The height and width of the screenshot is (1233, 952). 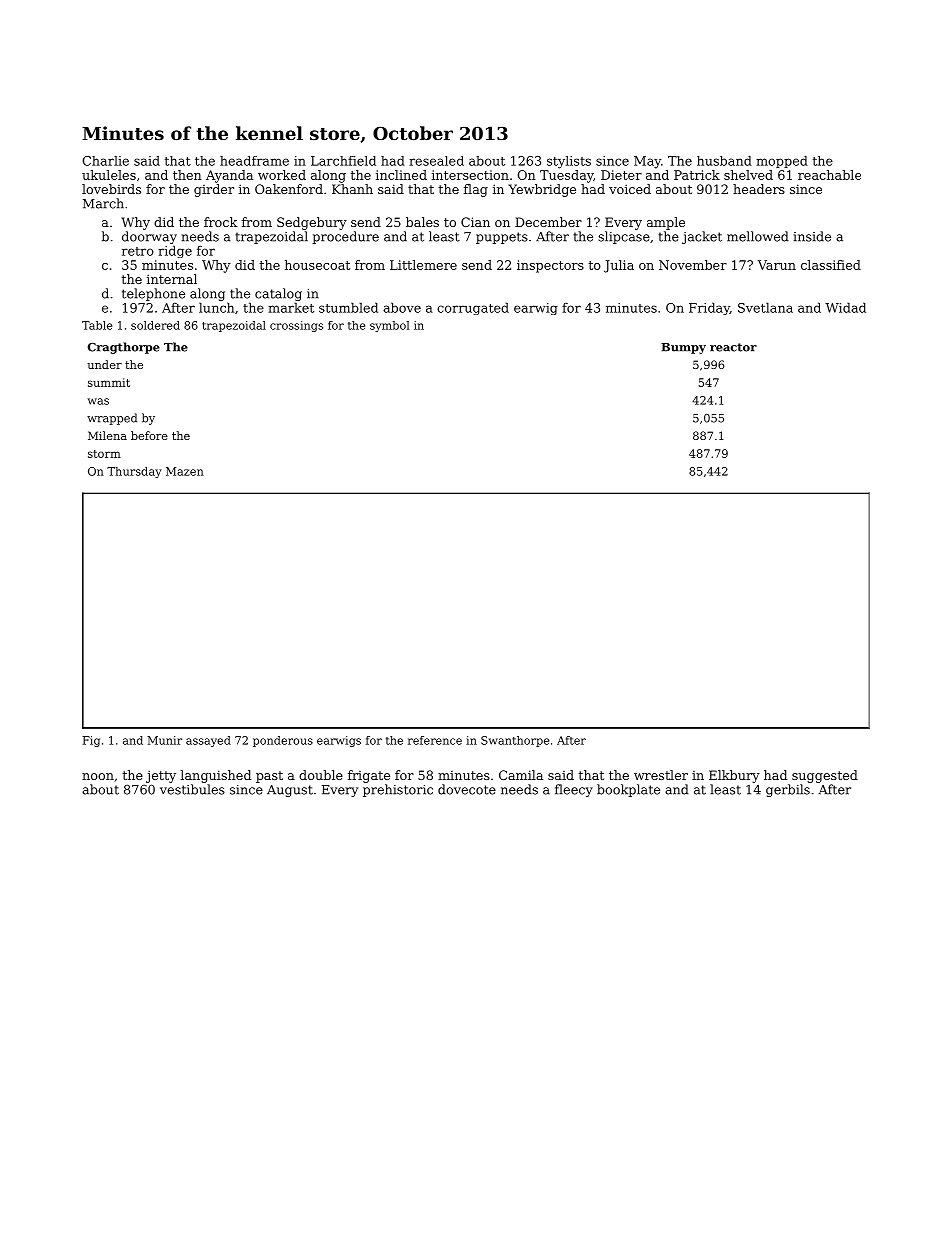 I want to click on storm, so click(x=104, y=454).
